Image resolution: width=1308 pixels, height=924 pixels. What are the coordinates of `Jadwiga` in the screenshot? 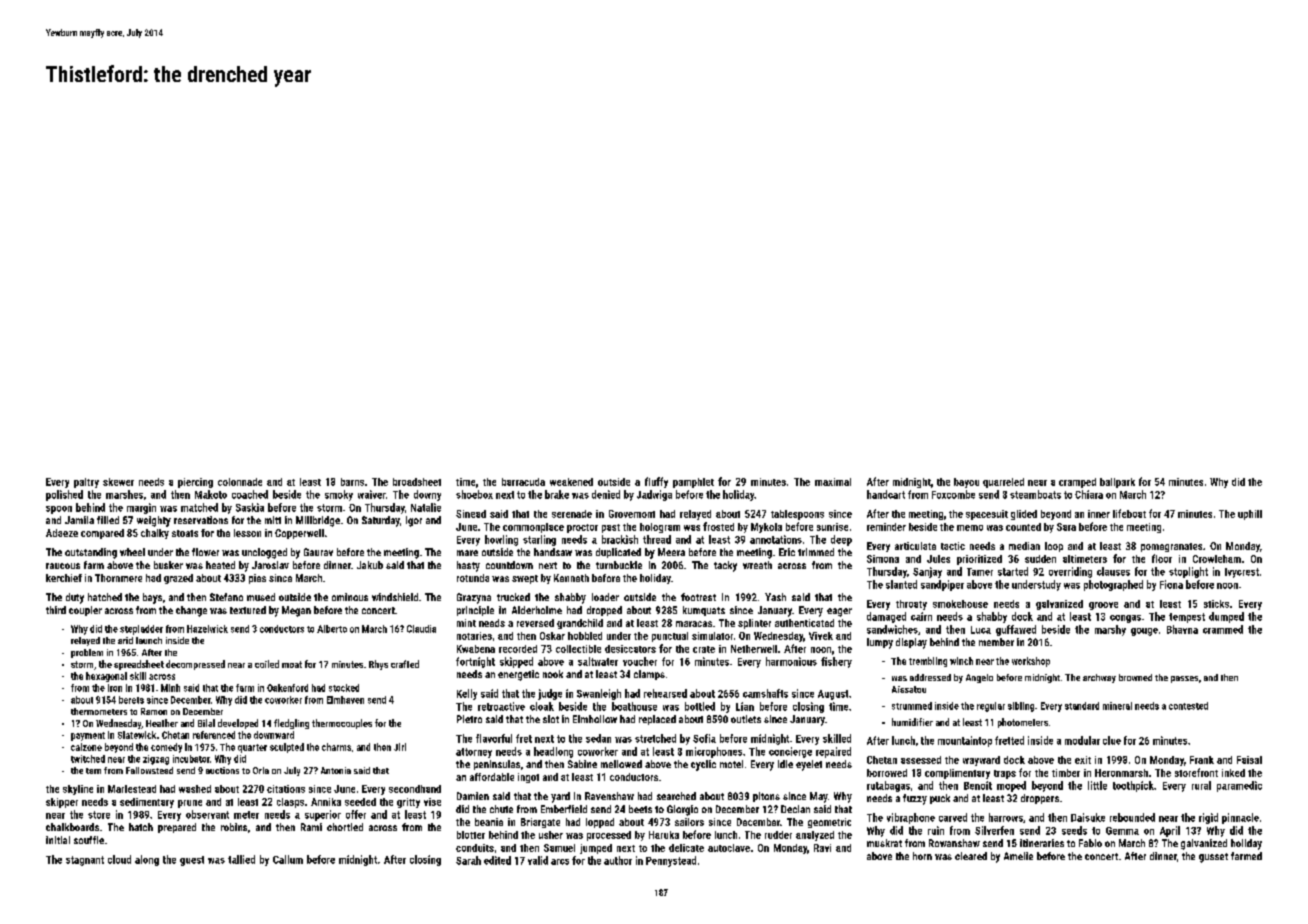 It's located at (654, 495).
